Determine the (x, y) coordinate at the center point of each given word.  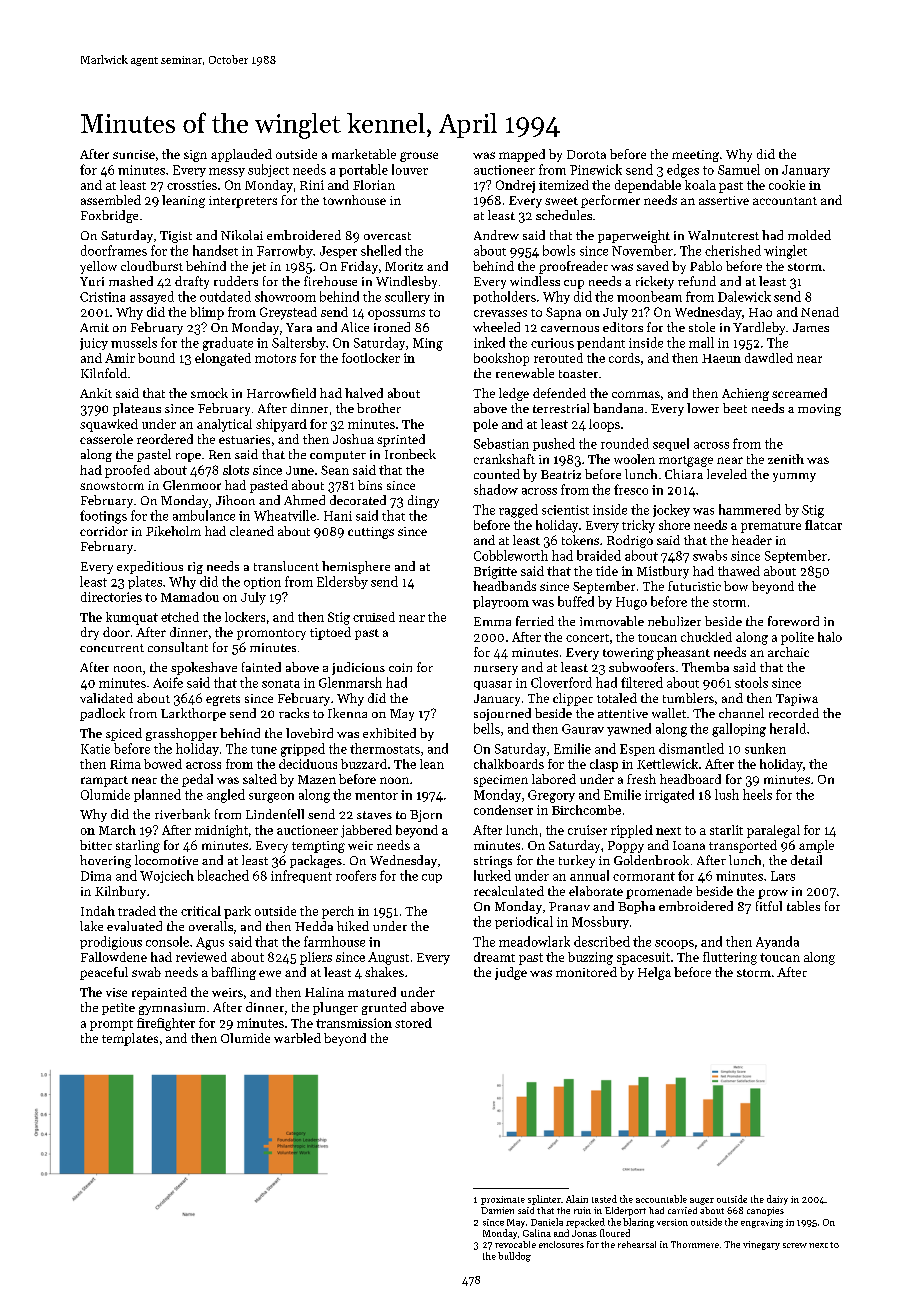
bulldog (514, 1257)
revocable (515, 1244)
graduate (228, 344)
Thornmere (695, 1244)
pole (485, 425)
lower (703, 408)
